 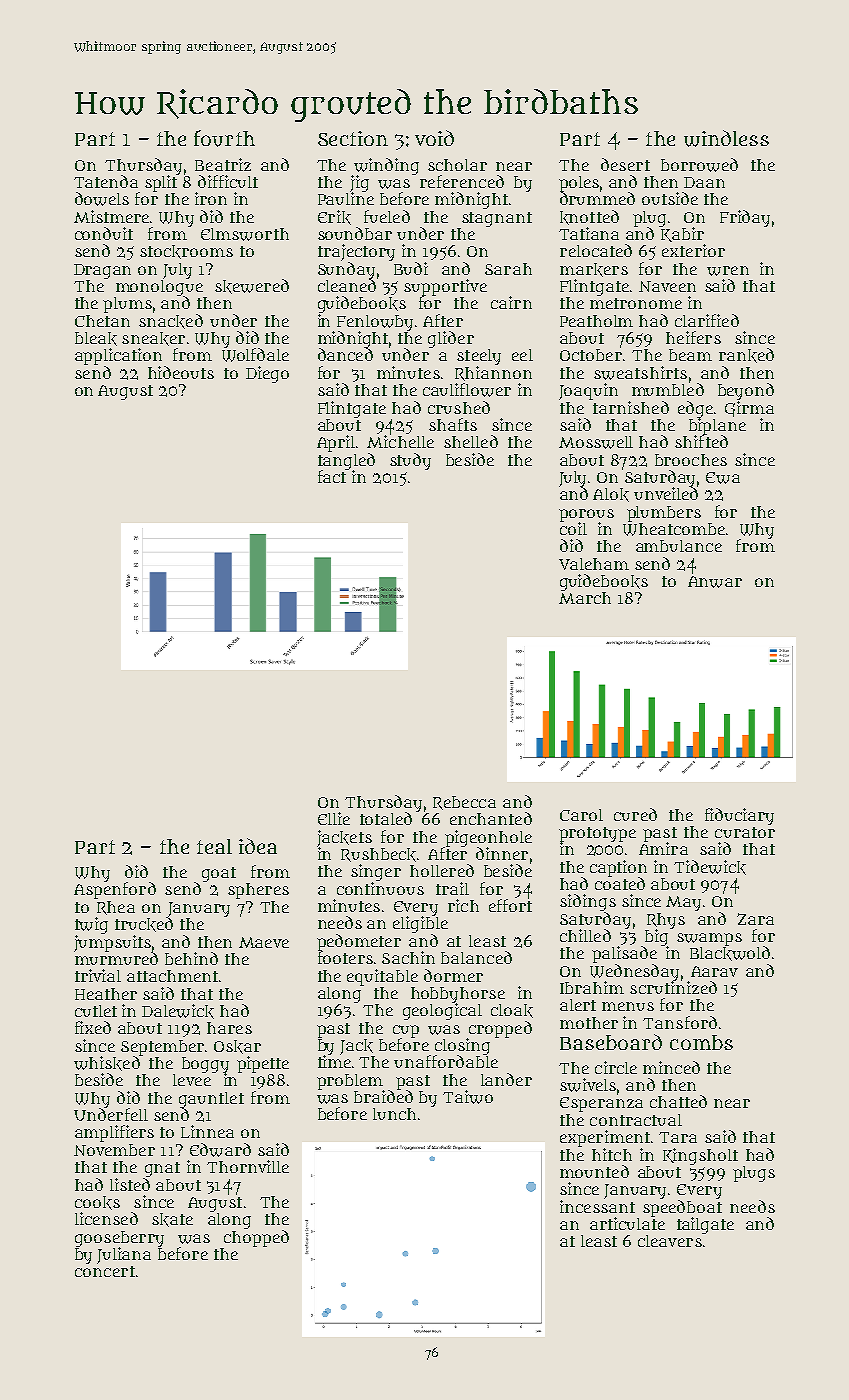 What do you see at coordinates (224, 138) in the screenshot?
I see `fourth` at bounding box center [224, 138].
